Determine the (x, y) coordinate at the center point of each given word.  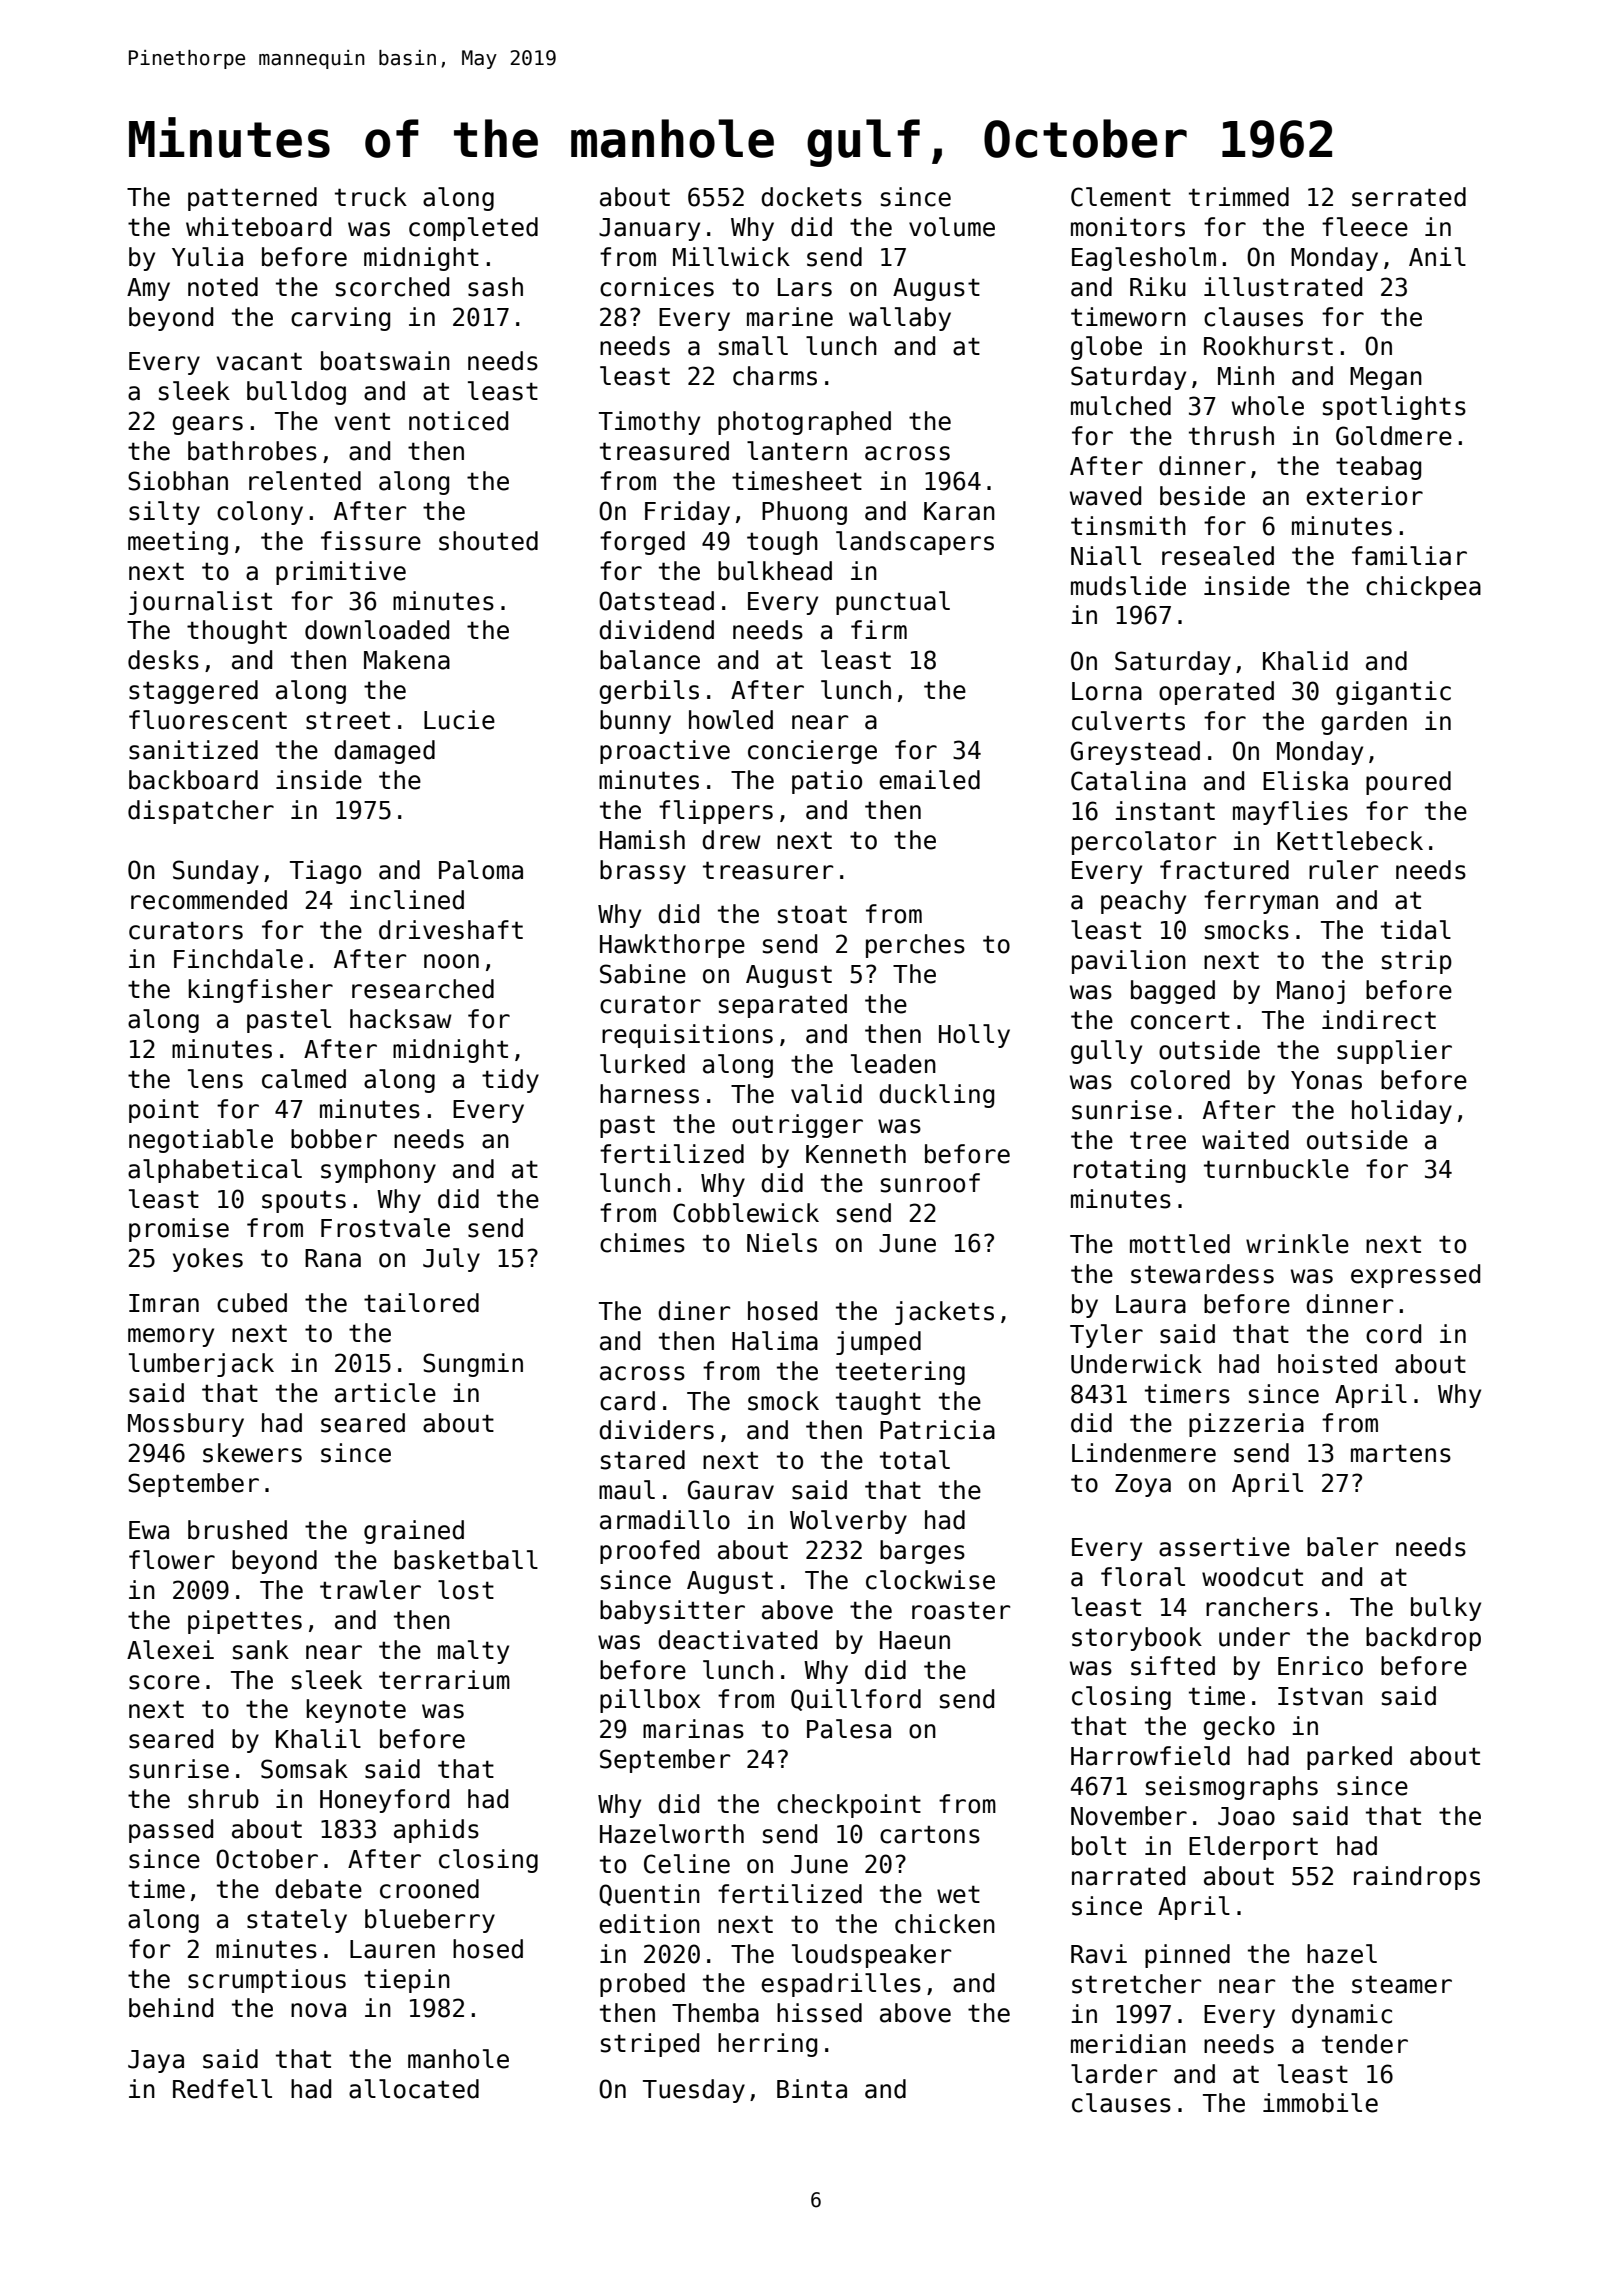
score (164, 1682)
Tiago (325, 872)
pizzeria (1246, 1425)
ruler (1343, 870)
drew (731, 840)
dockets (811, 197)
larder (1114, 2074)
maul (627, 1490)
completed (473, 229)
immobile (1320, 2103)
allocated (414, 2089)
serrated (1409, 197)
